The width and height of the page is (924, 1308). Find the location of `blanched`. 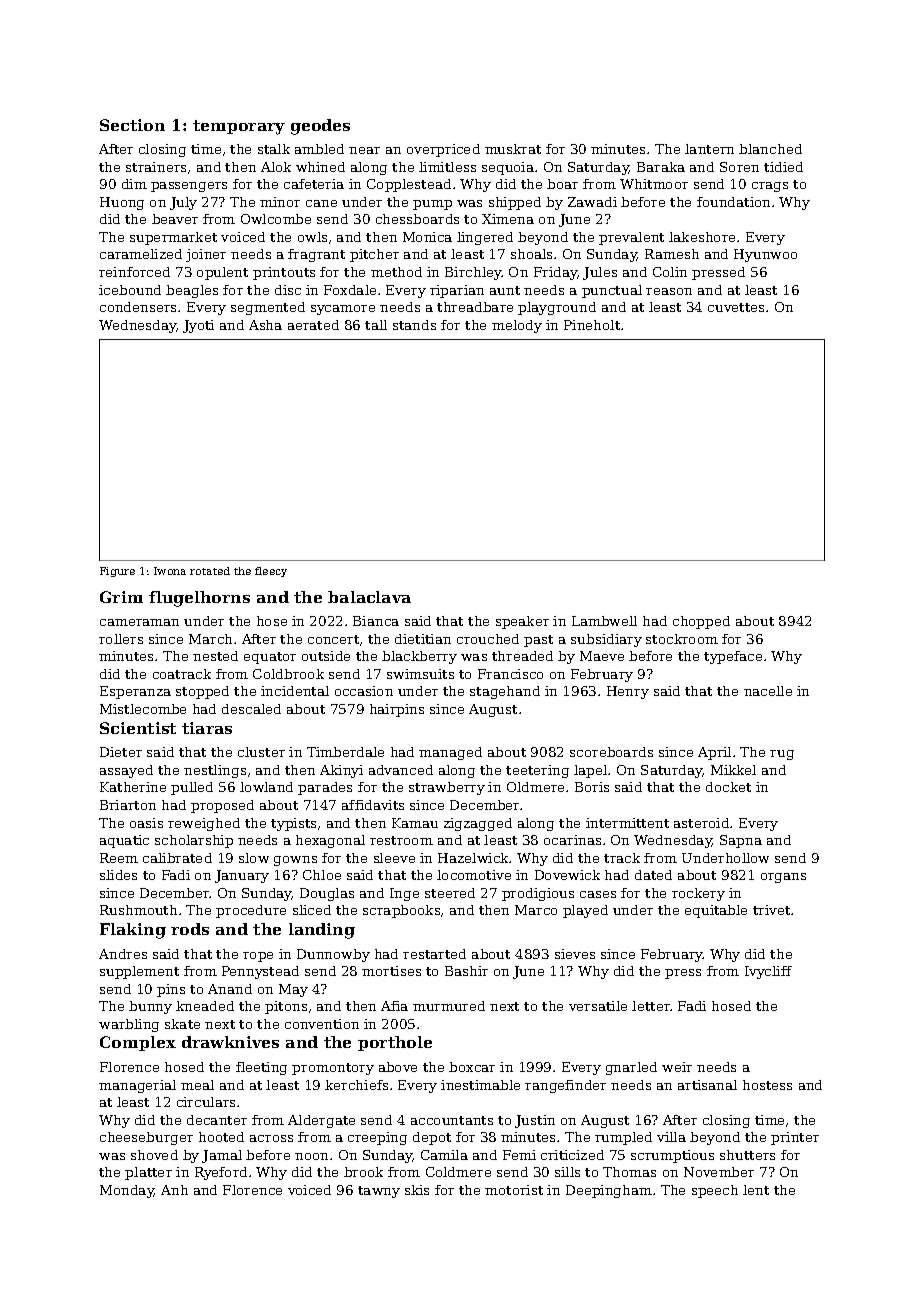

blanched is located at coordinates (770, 149).
